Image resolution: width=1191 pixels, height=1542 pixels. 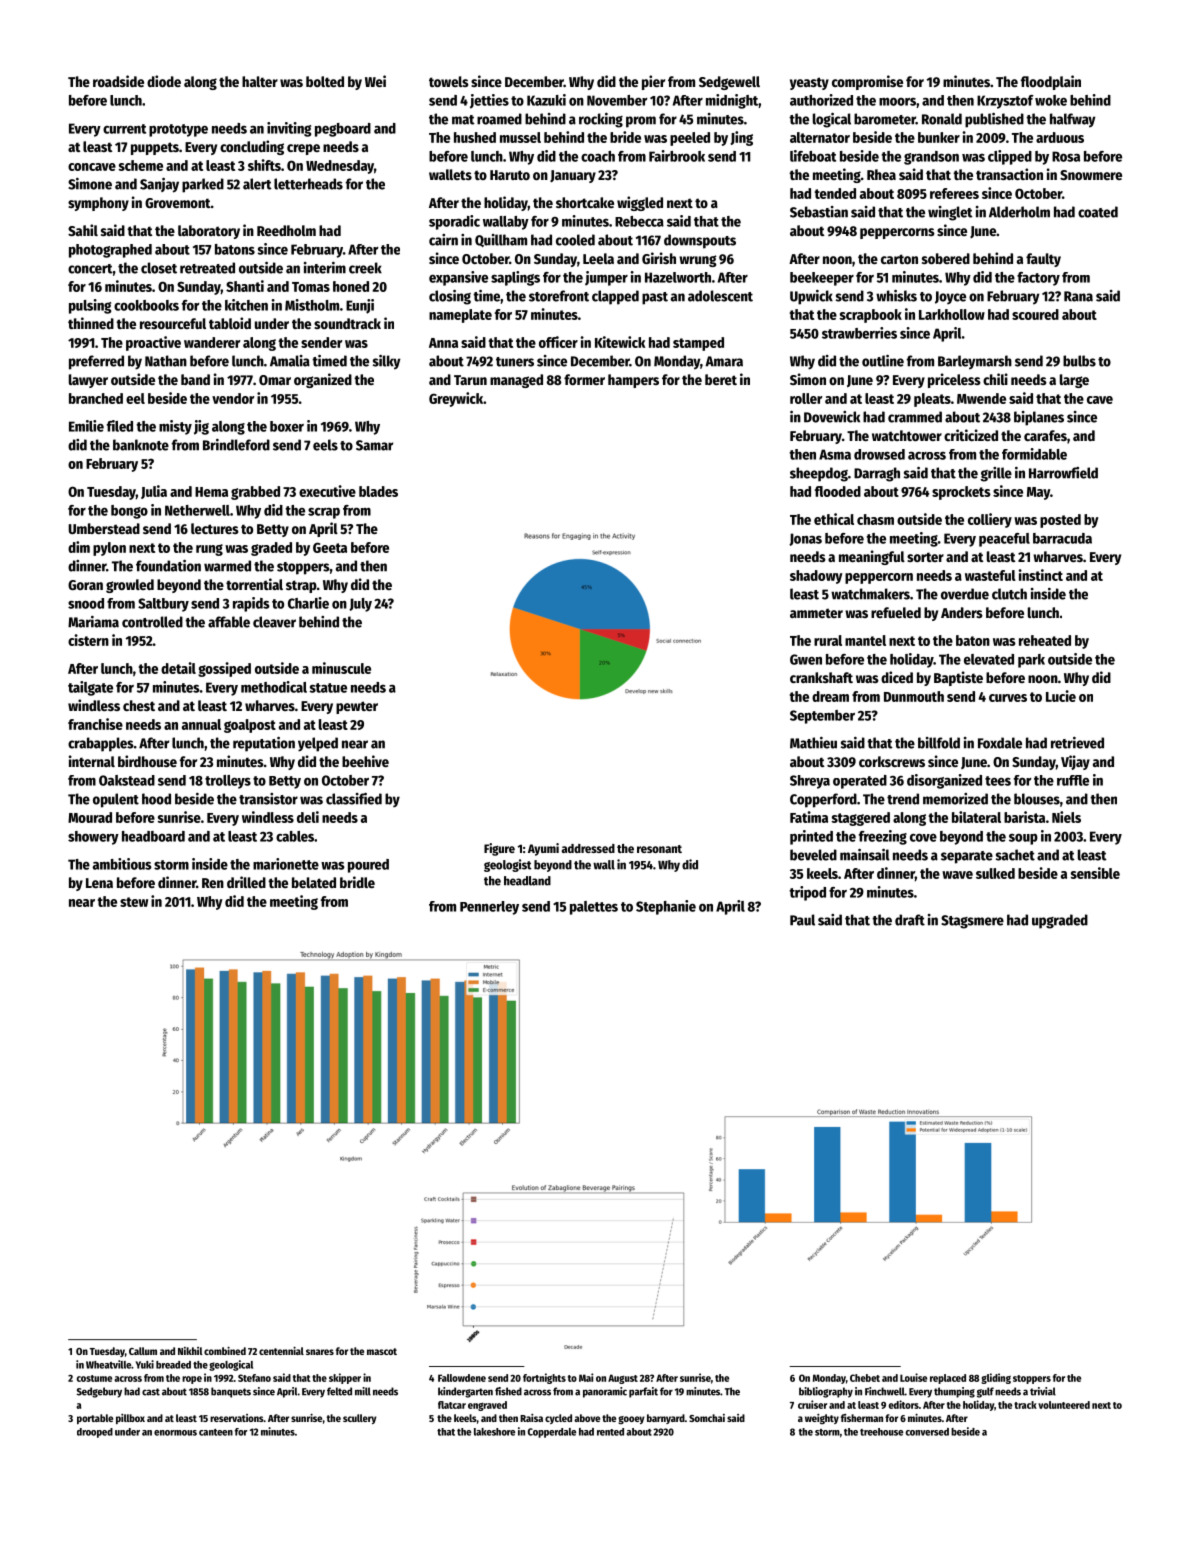 I want to click on minuscule, so click(x=341, y=668).
